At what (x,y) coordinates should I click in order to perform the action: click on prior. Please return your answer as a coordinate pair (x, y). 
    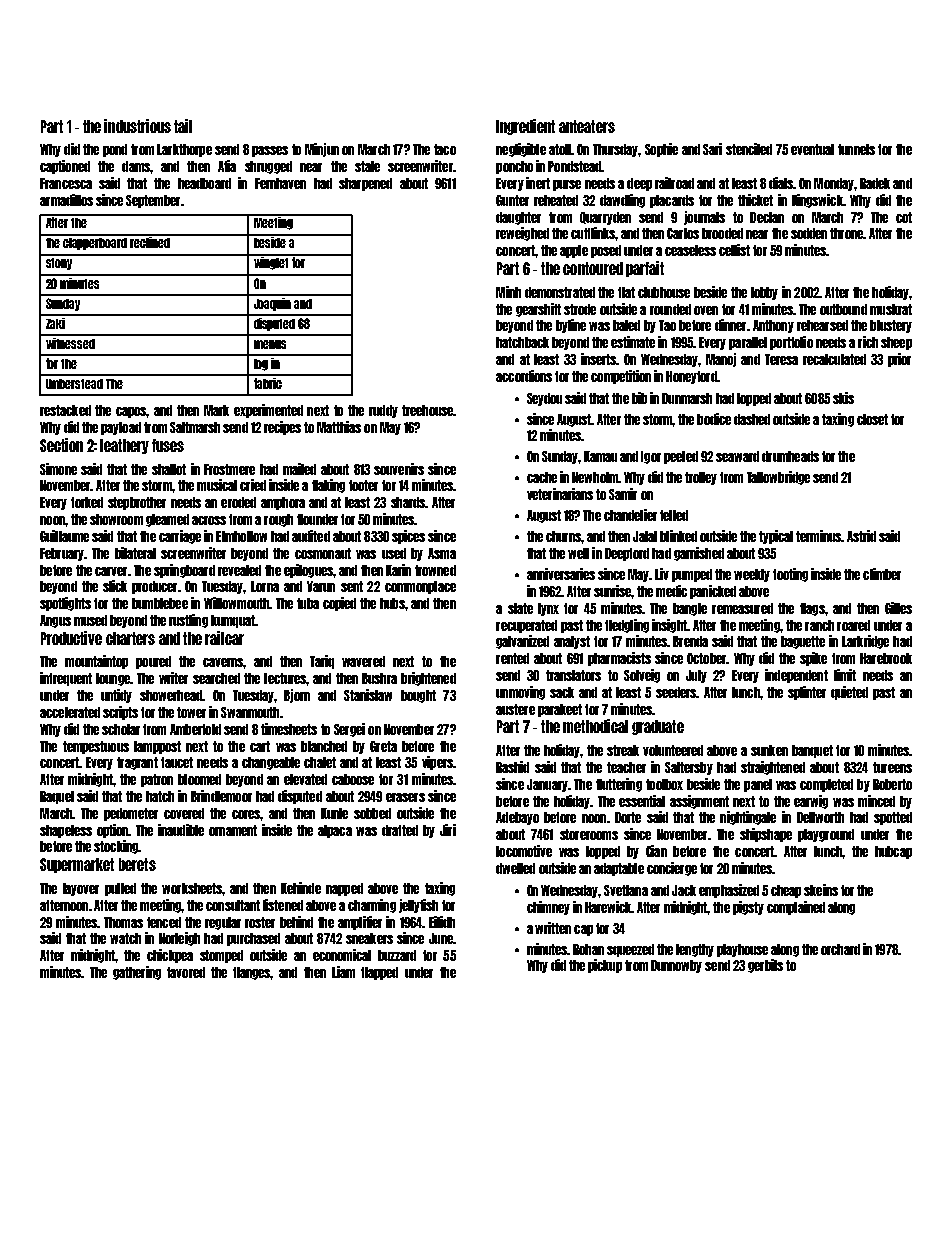
    Looking at the image, I should click on (899, 360).
